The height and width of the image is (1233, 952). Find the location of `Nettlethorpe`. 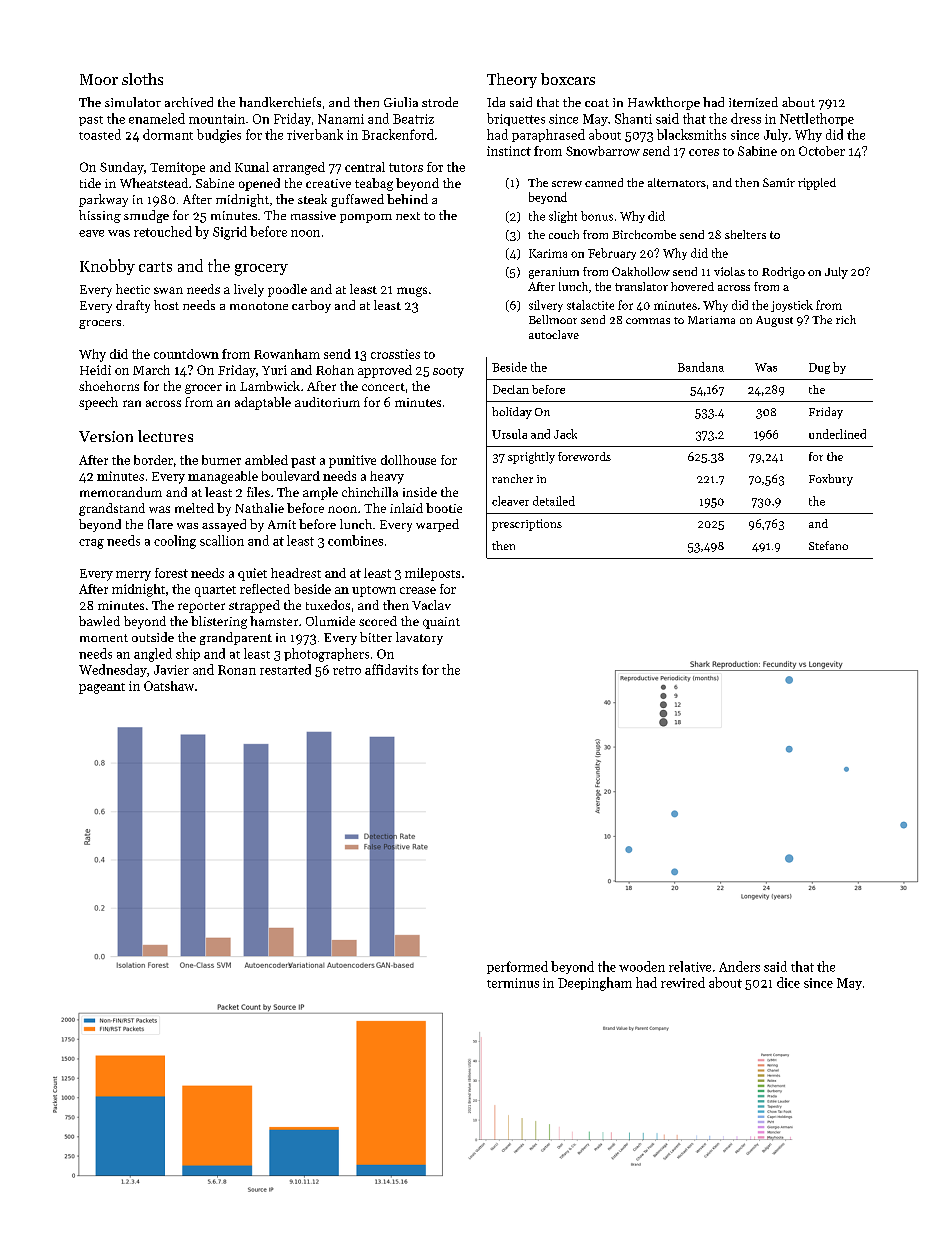

Nettlethorpe is located at coordinates (817, 119).
